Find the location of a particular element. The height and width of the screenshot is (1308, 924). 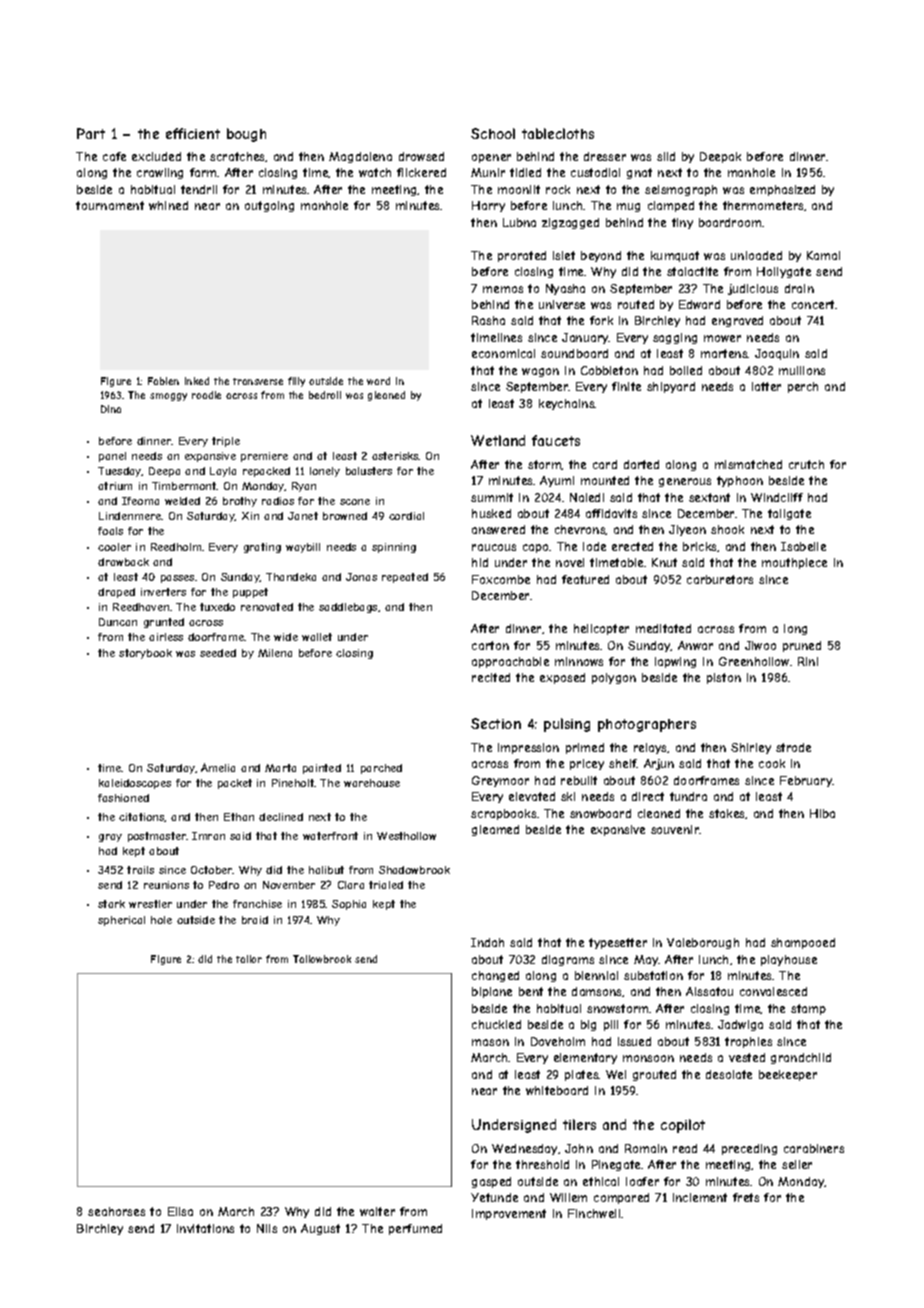

Rasha is located at coordinates (488, 320).
